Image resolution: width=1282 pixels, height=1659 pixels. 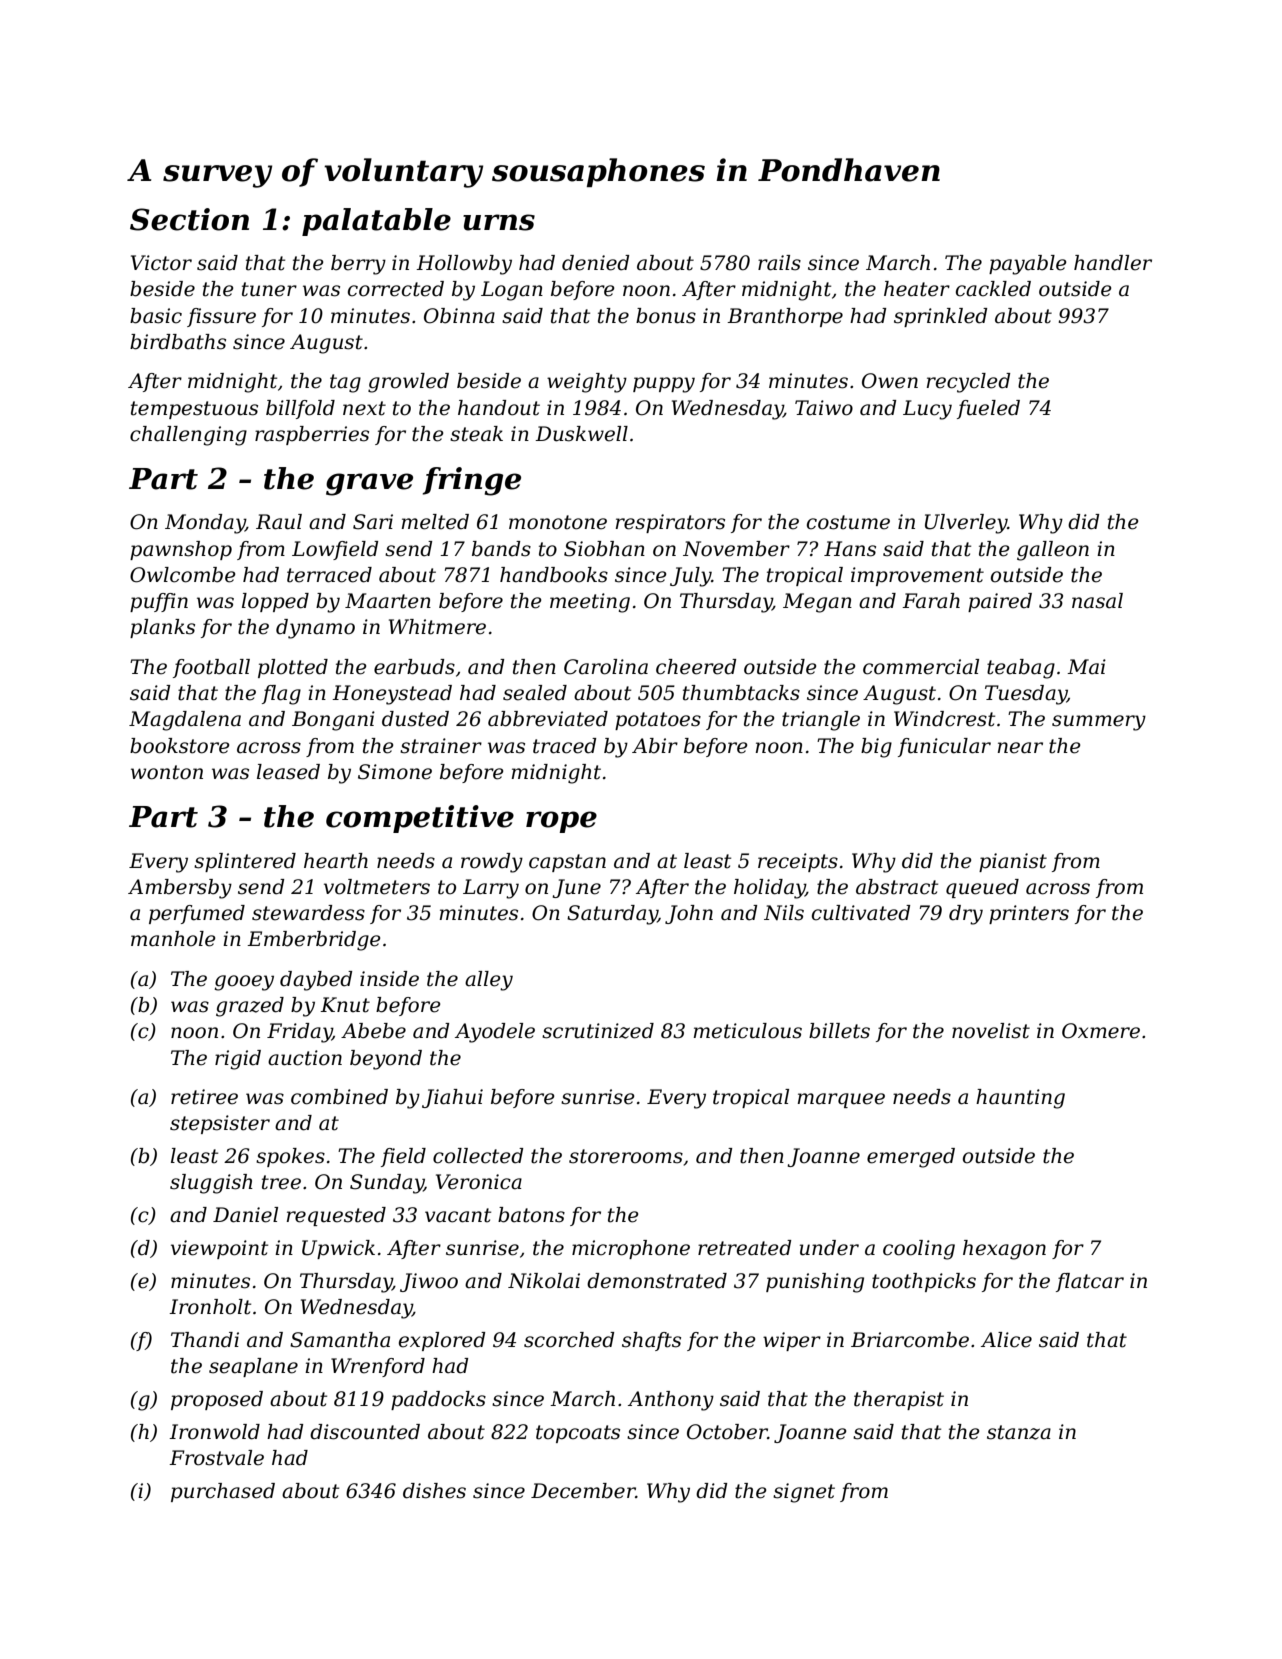 What do you see at coordinates (211, 1184) in the screenshot?
I see `sluggish` at bounding box center [211, 1184].
